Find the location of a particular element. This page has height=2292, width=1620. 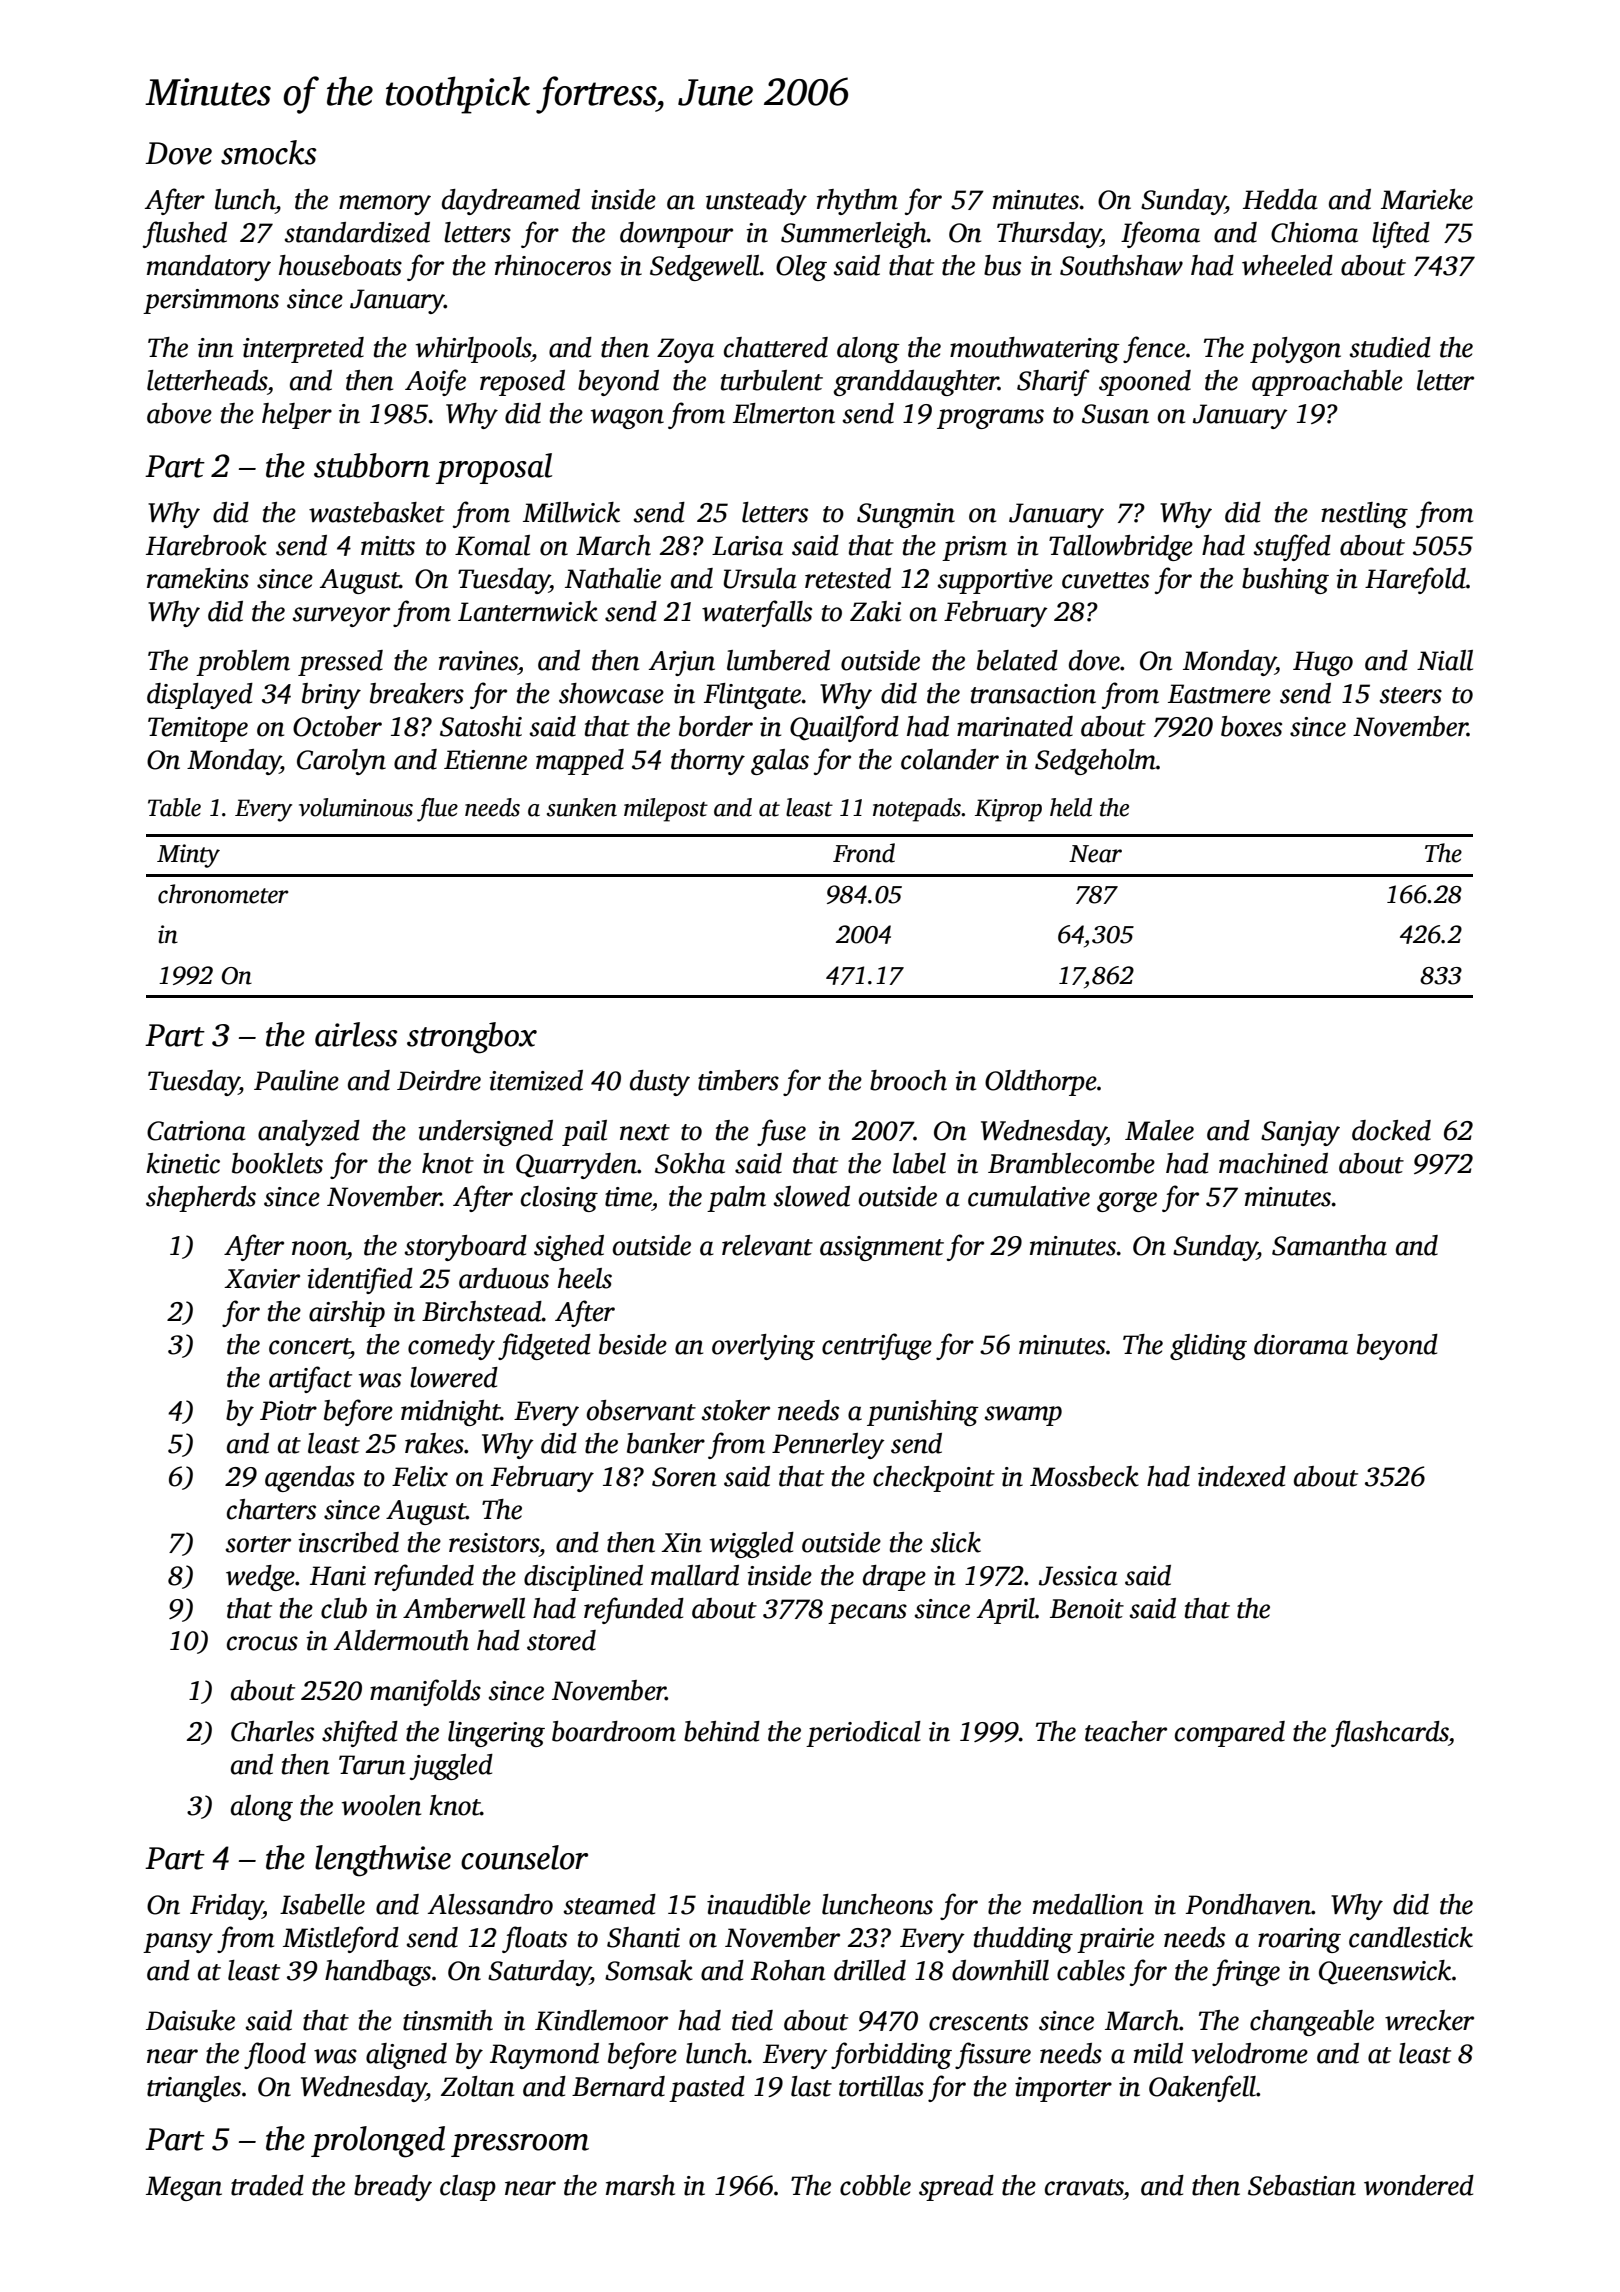

airless is located at coordinates (356, 1034).
